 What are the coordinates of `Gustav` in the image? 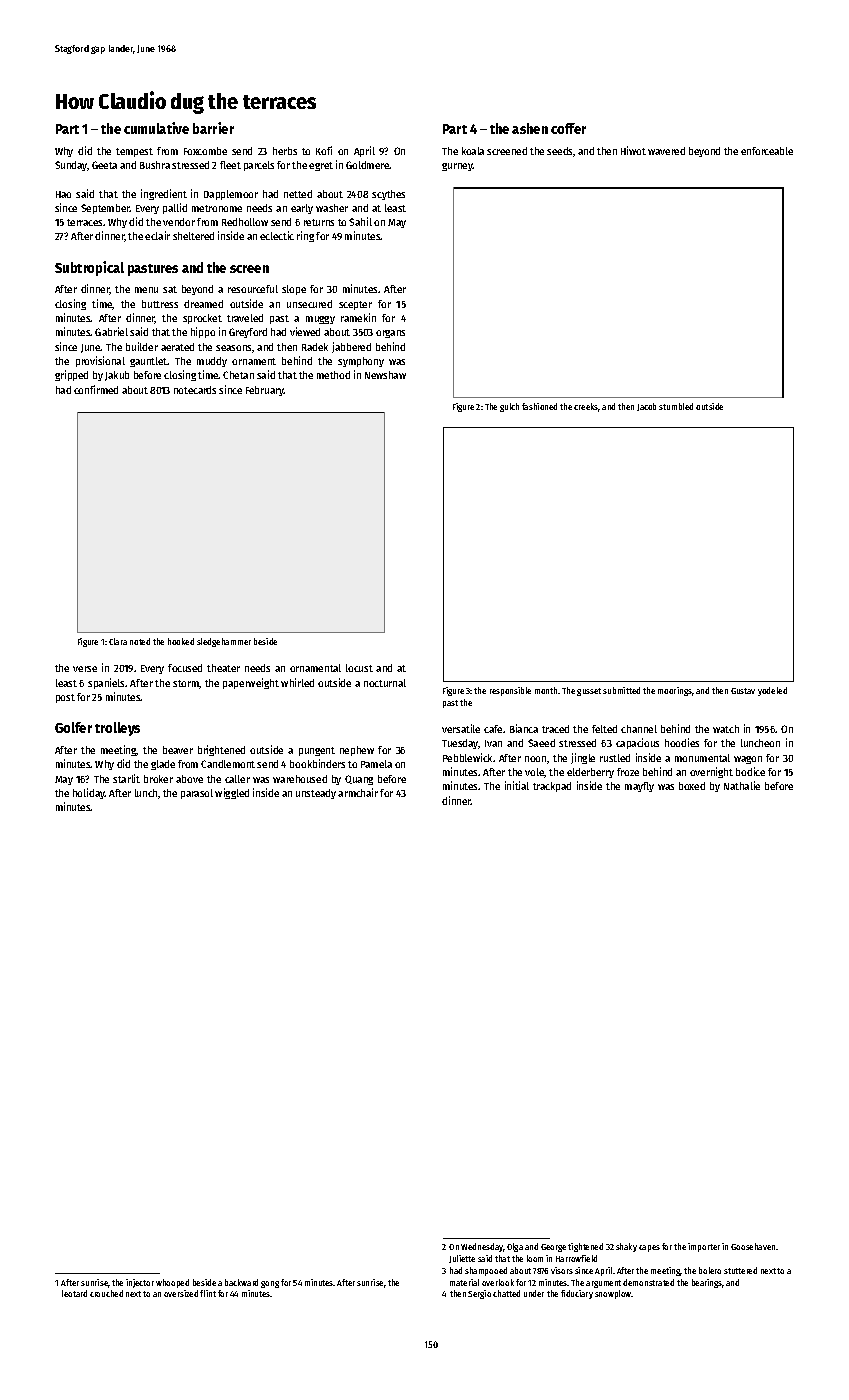 It's located at (743, 691).
